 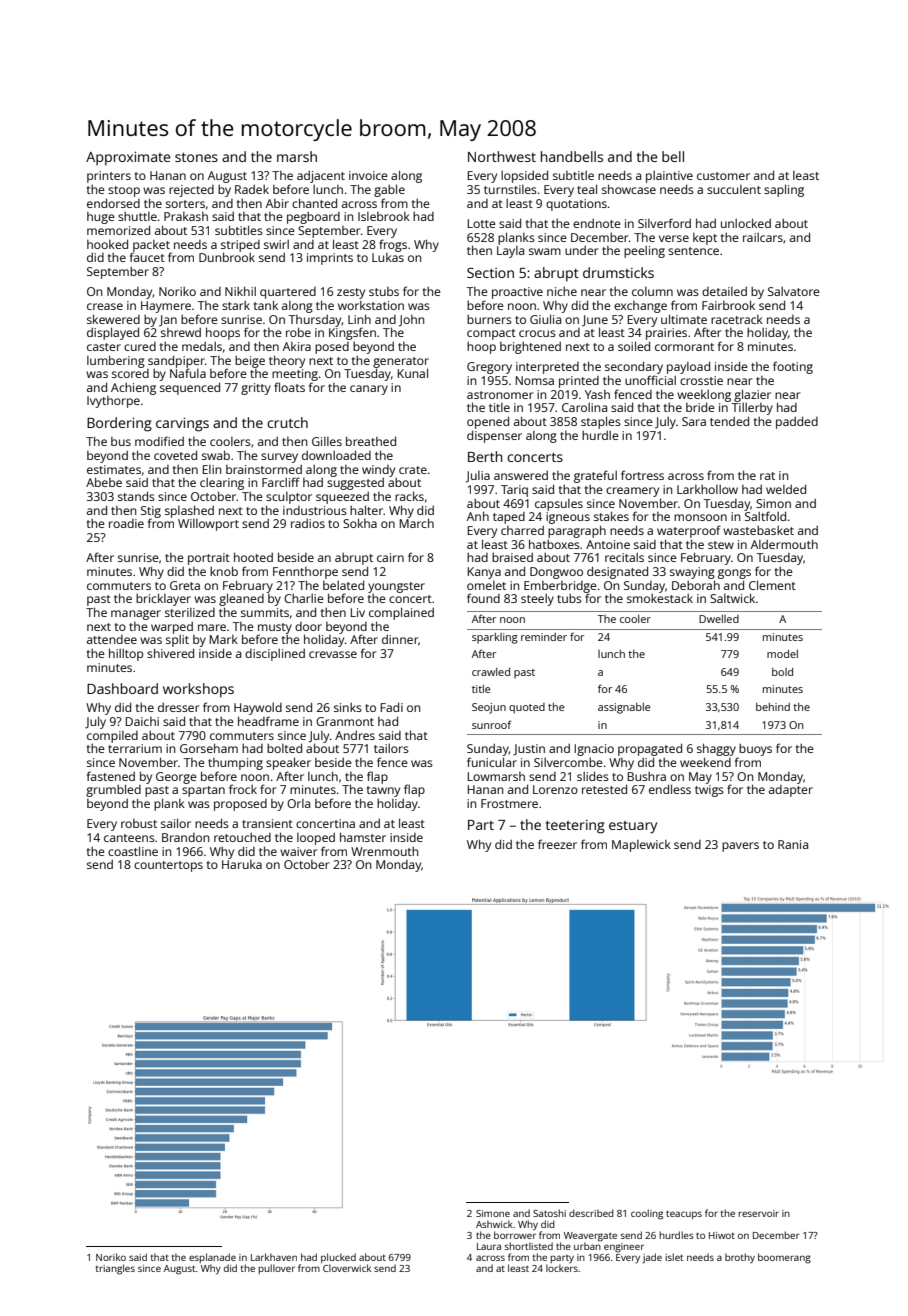 What do you see at coordinates (763, 237) in the screenshot?
I see `railcars` at bounding box center [763, 237].
